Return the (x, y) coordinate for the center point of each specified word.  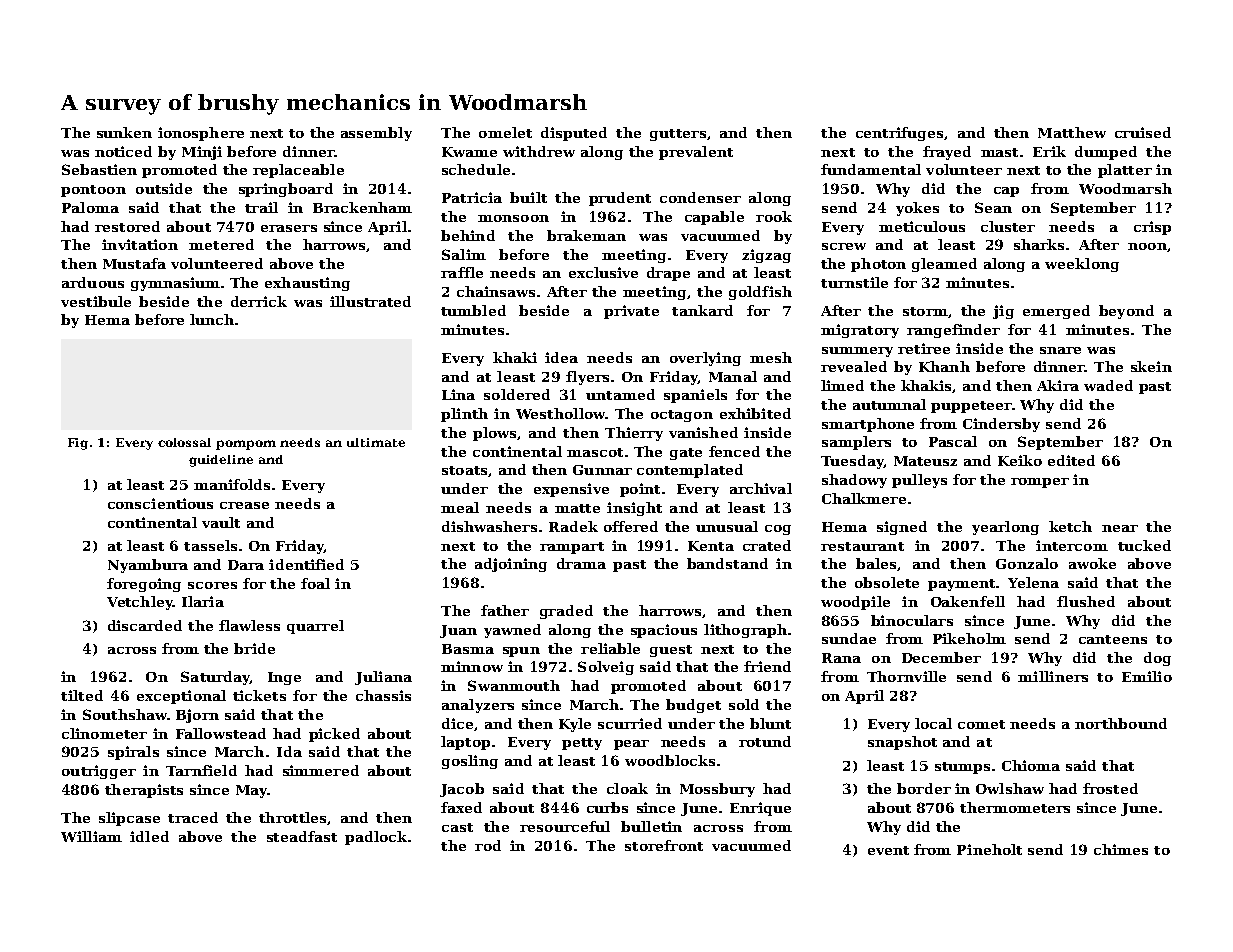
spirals (133, 753)
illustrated (370, 301)
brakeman (586, 235)
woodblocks (670, 760)
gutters (678, 135)
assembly (376, 134)
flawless (249, 625)
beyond (1126, 312)
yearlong (1005, 528)
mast (999, 152)
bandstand (727, 563)
